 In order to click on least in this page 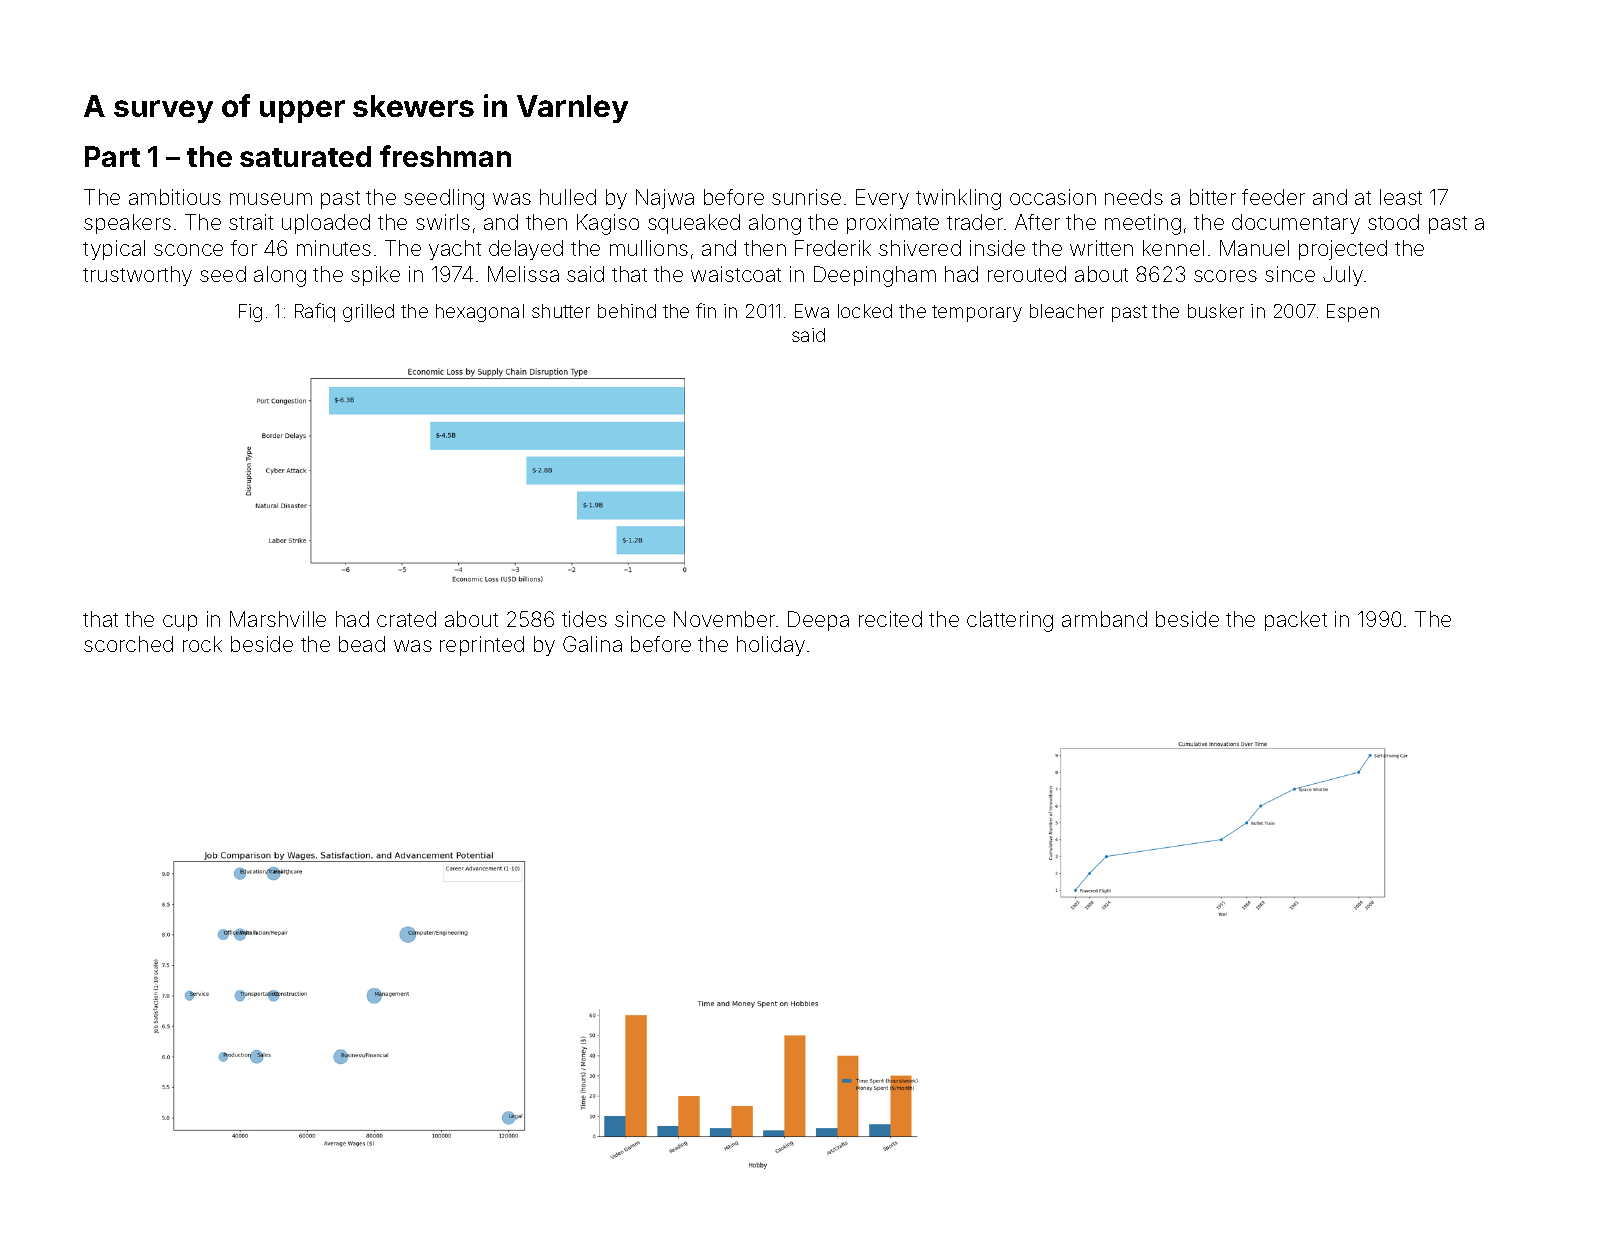, I will do `click(1401, 197)`.
